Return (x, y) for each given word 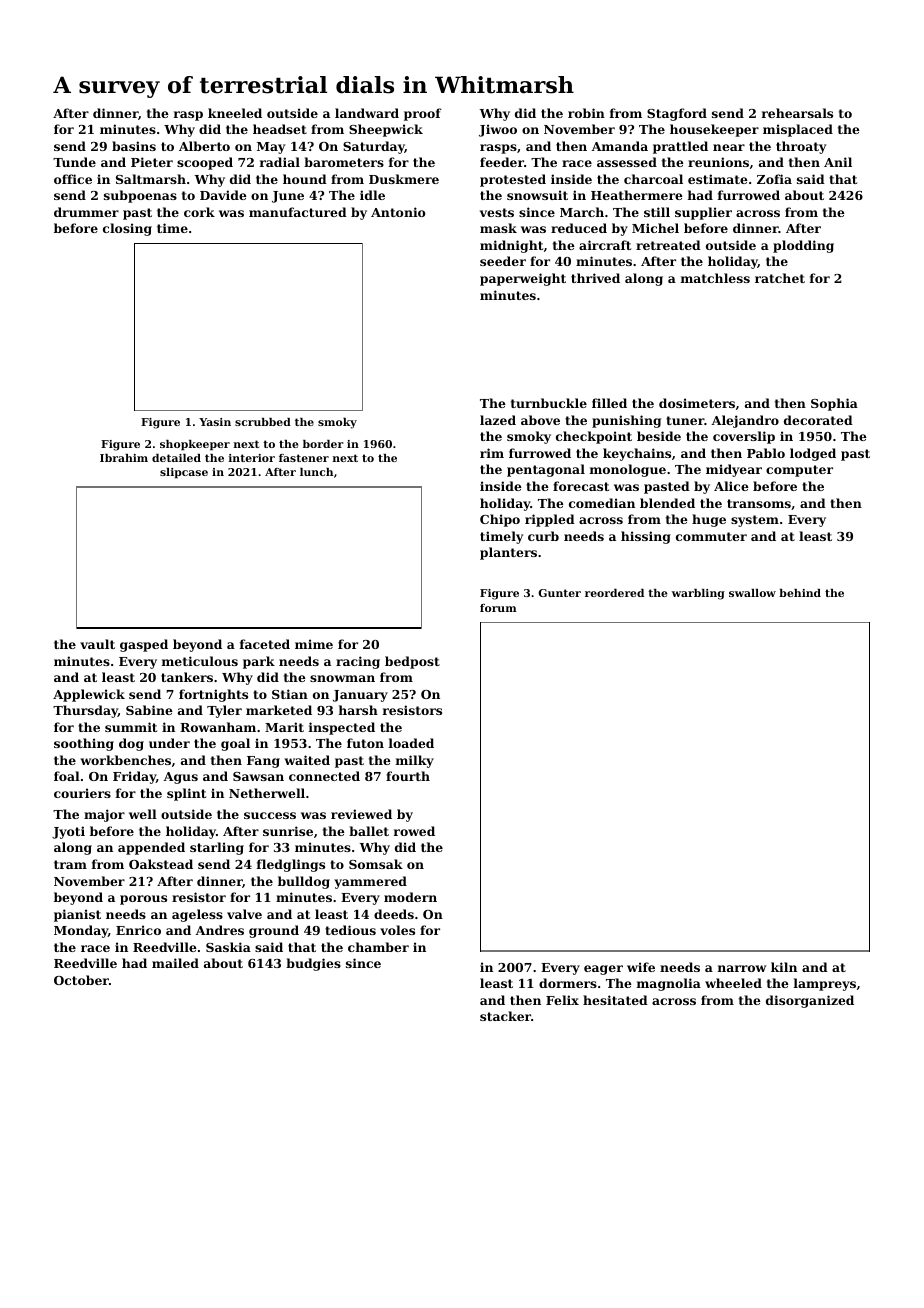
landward (367, 113)
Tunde (74, 162)
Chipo (500, 520)
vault (97, 644)
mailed (175, 963)
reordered (614, 593)
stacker (505, 1016)
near (729, 147)
